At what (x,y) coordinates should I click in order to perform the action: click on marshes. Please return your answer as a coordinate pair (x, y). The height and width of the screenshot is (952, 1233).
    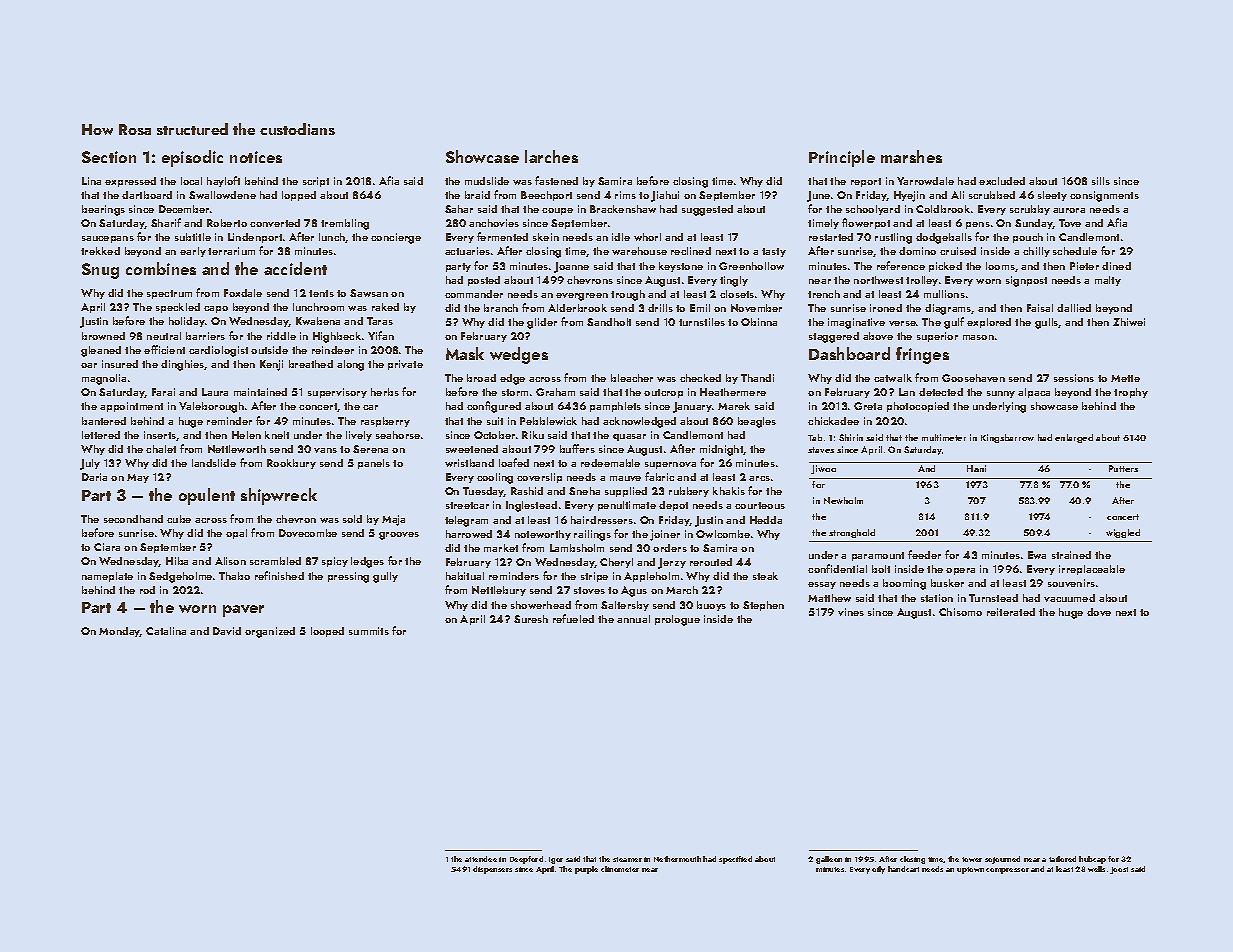
    Looking at the image, I should click on (911, 156).
